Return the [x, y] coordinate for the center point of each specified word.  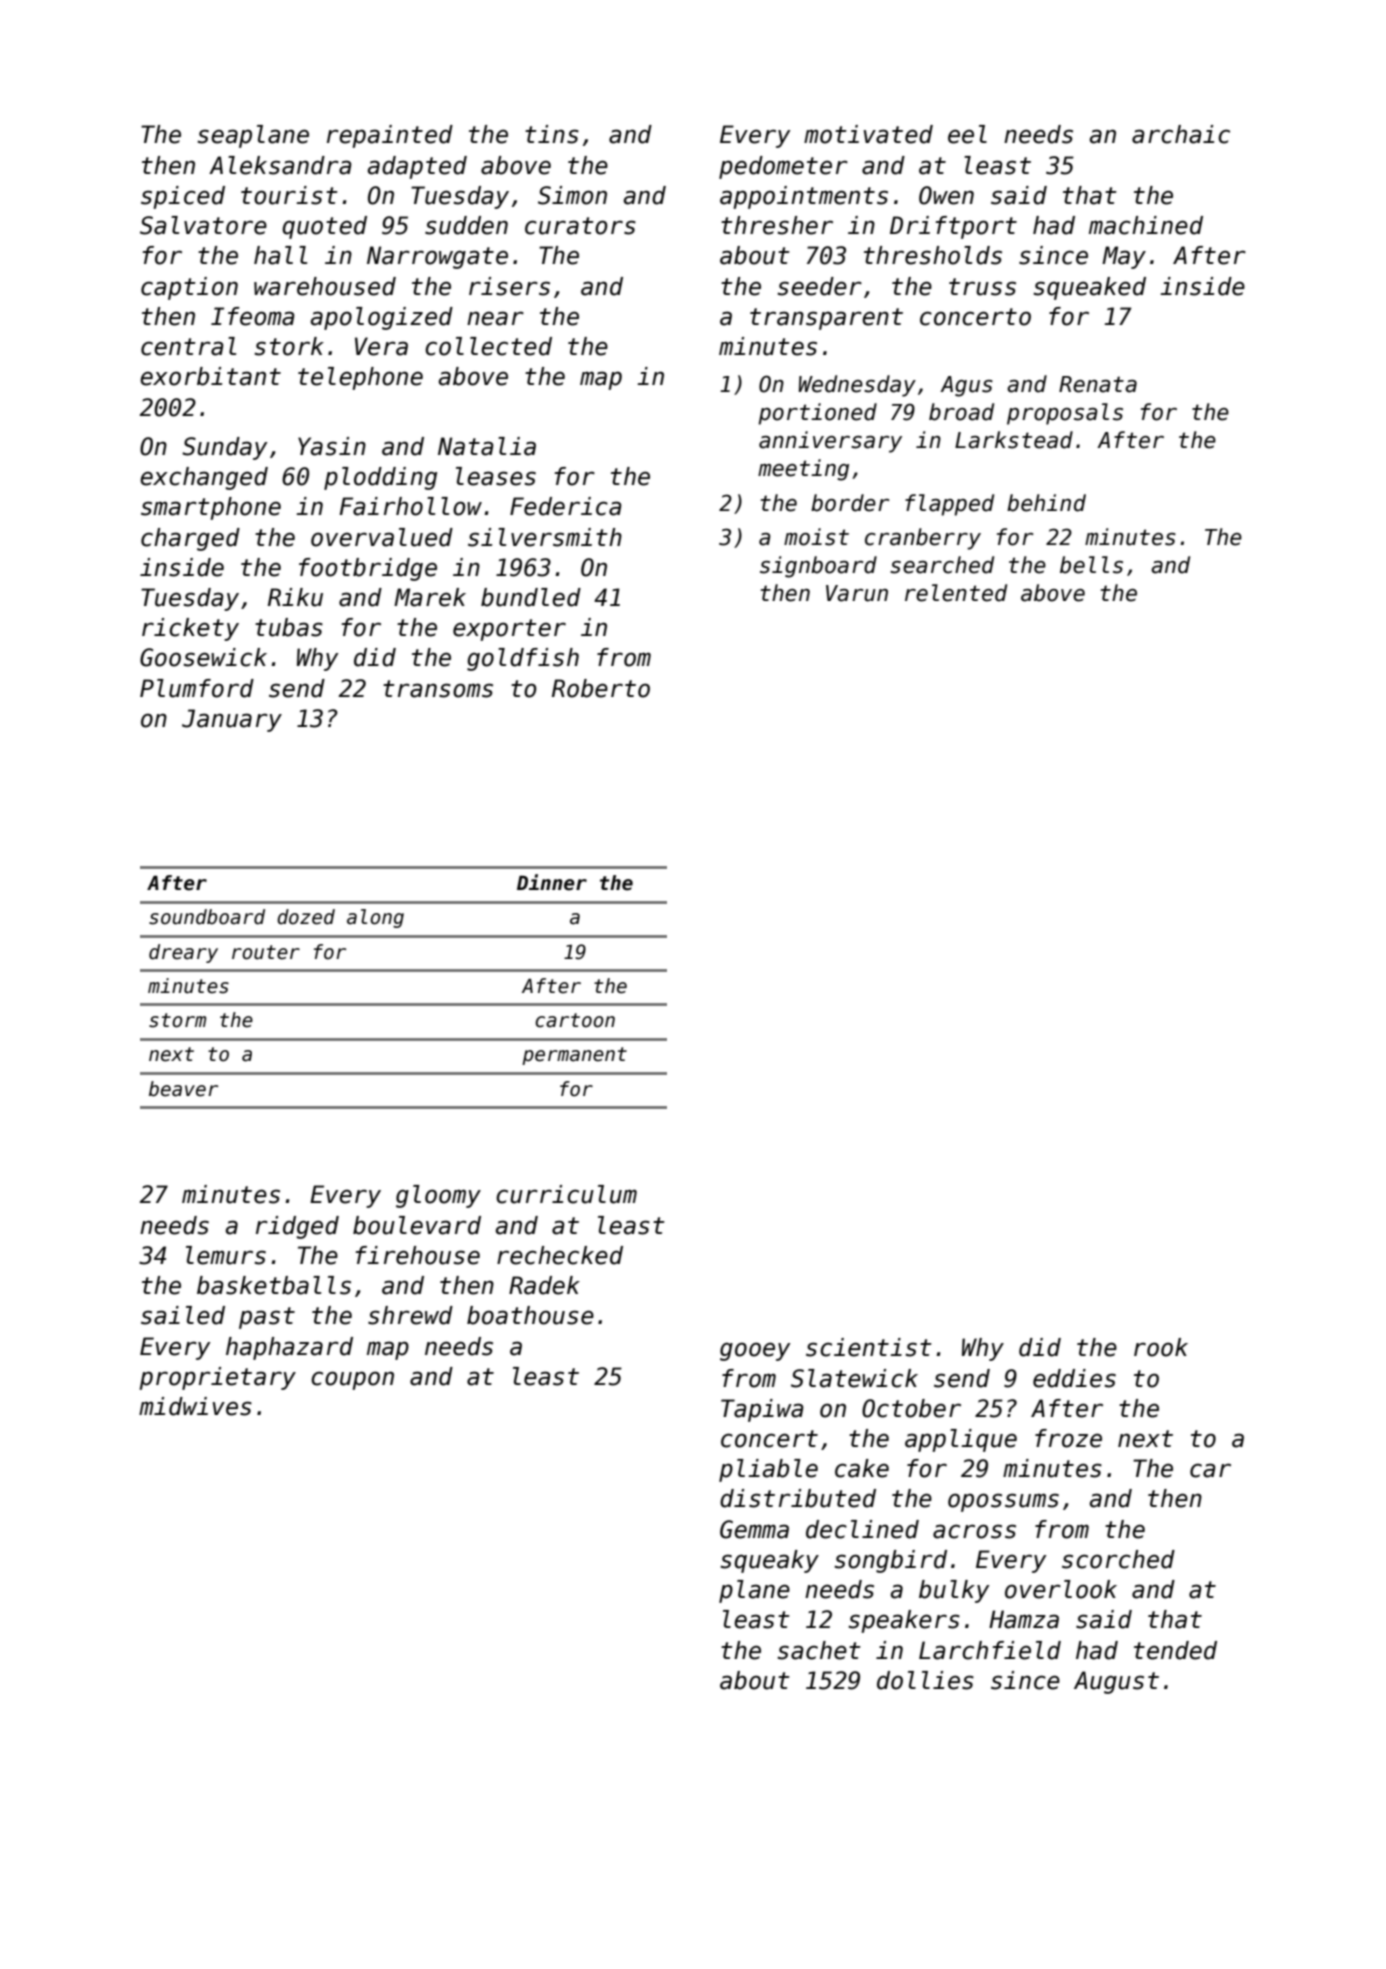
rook [1161, 1347]
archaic [1181, 134]
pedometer [783, 167]
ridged [297, 1227]
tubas [289, 627]
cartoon [575, 1020]
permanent [574, 1056]
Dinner [552, 882]
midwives [195, 1406]
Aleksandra [280, 165]
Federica [566, 506]
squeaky [769, 1561]
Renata [1098, 384]
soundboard [207, 917]
